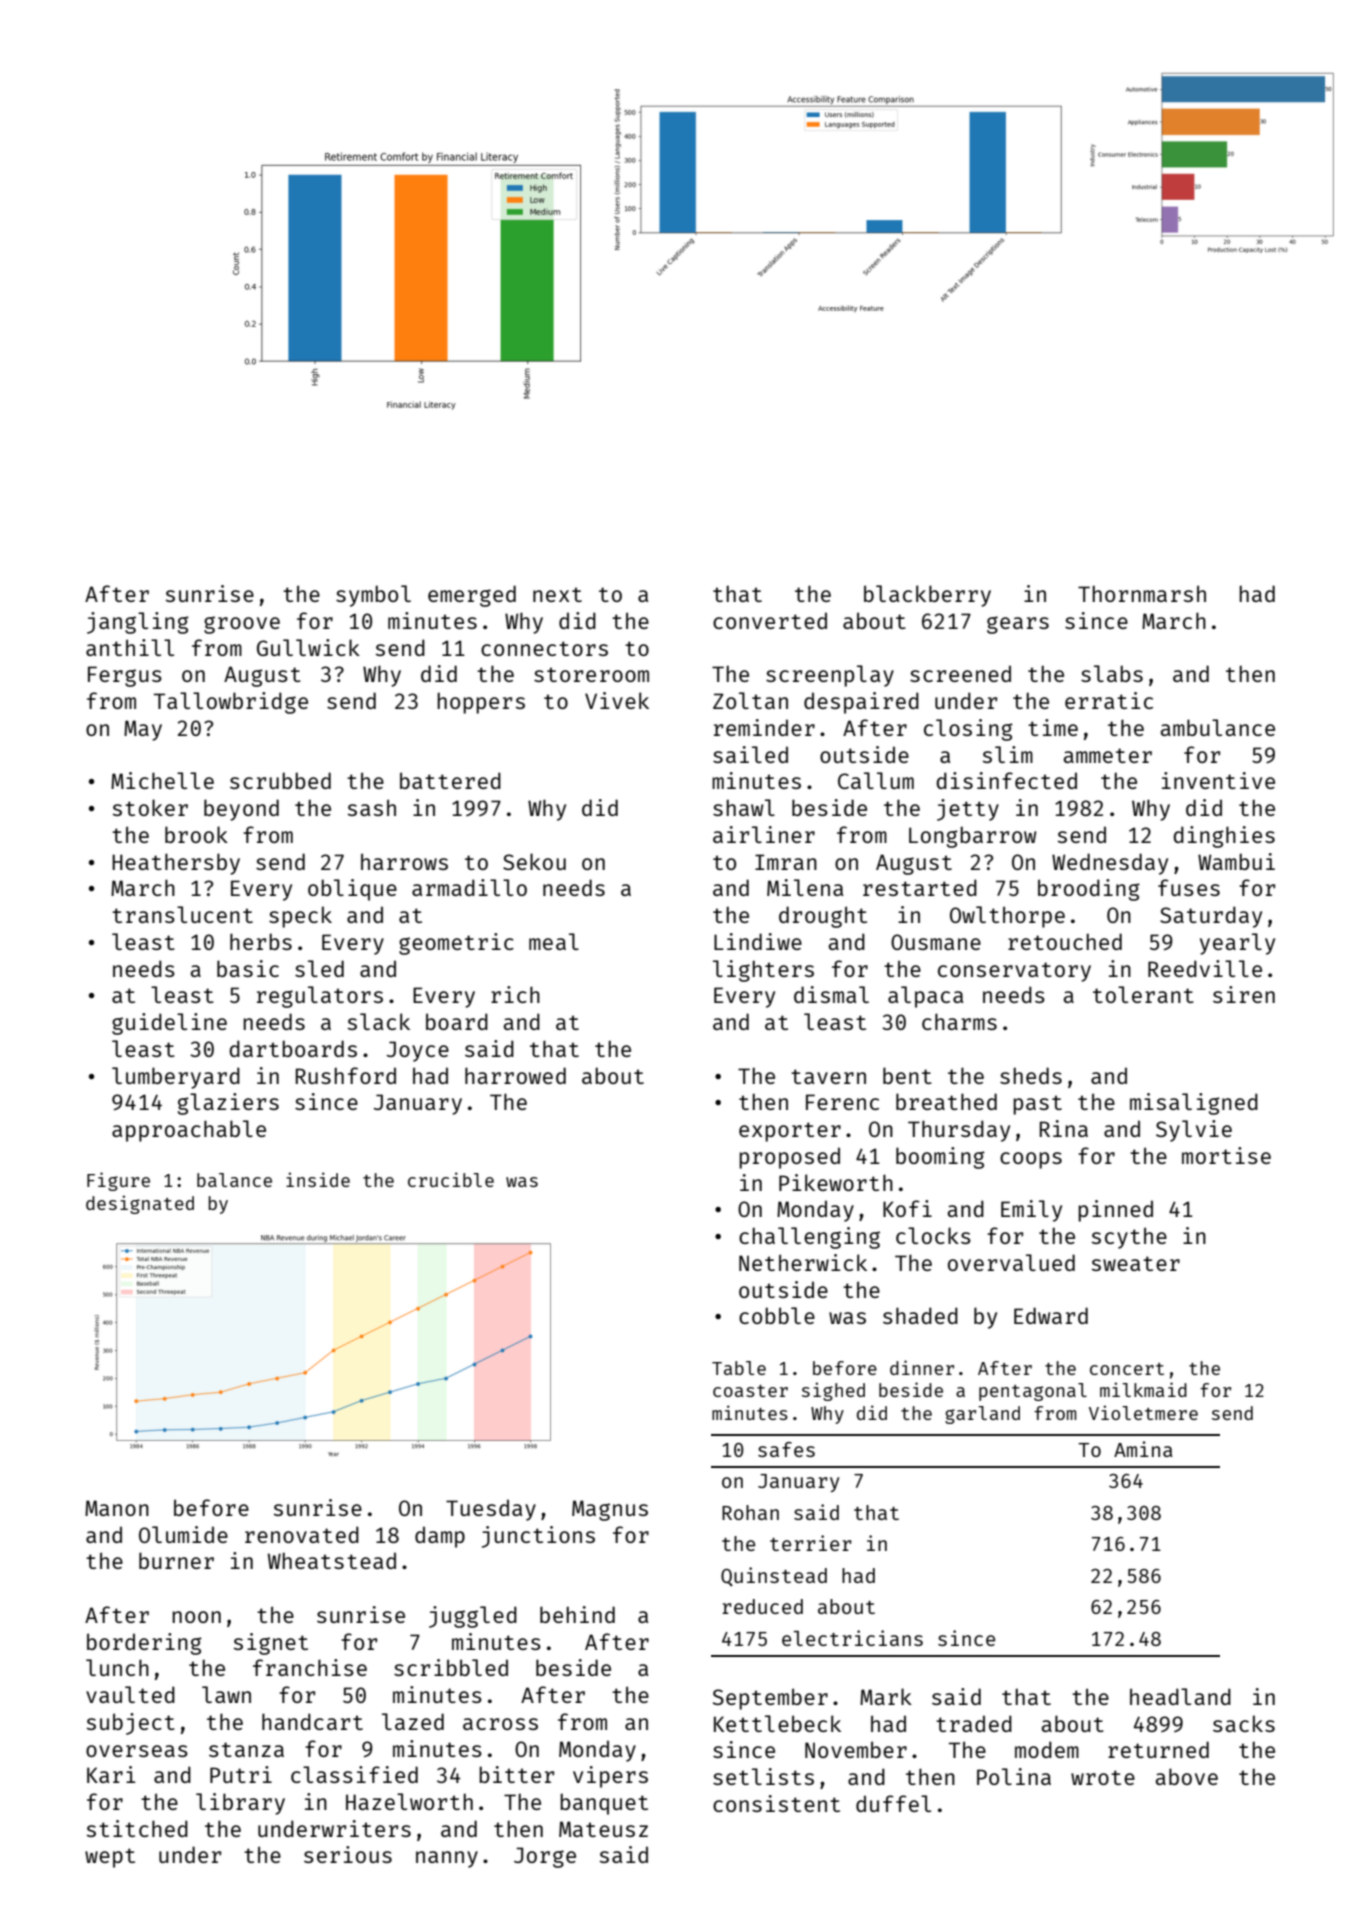 This screenshot has width=1362, height=1927. I want to click on Tallowbridge, so click(231, 703).
